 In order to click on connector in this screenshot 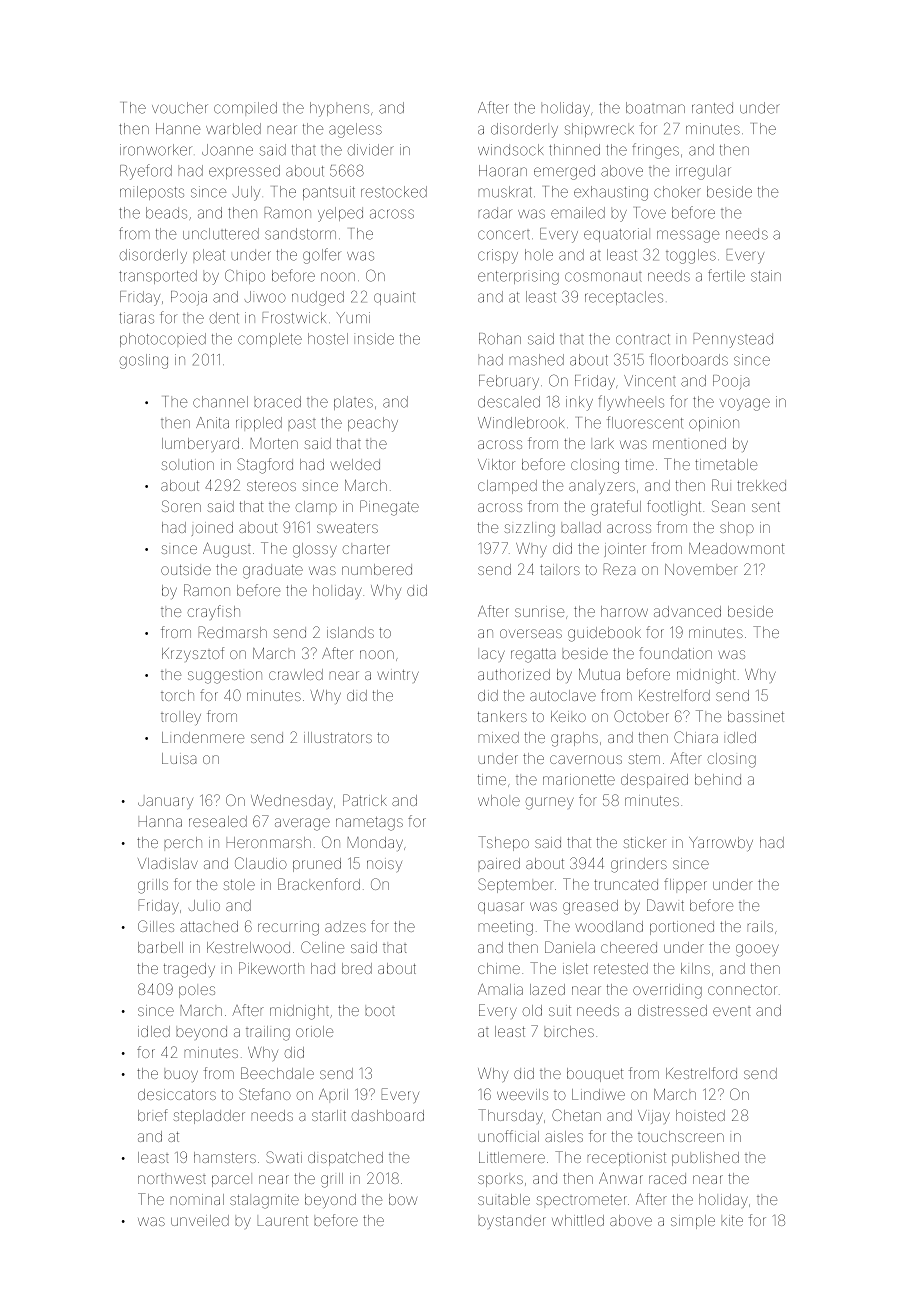, I will do `click(742, 990)`.
